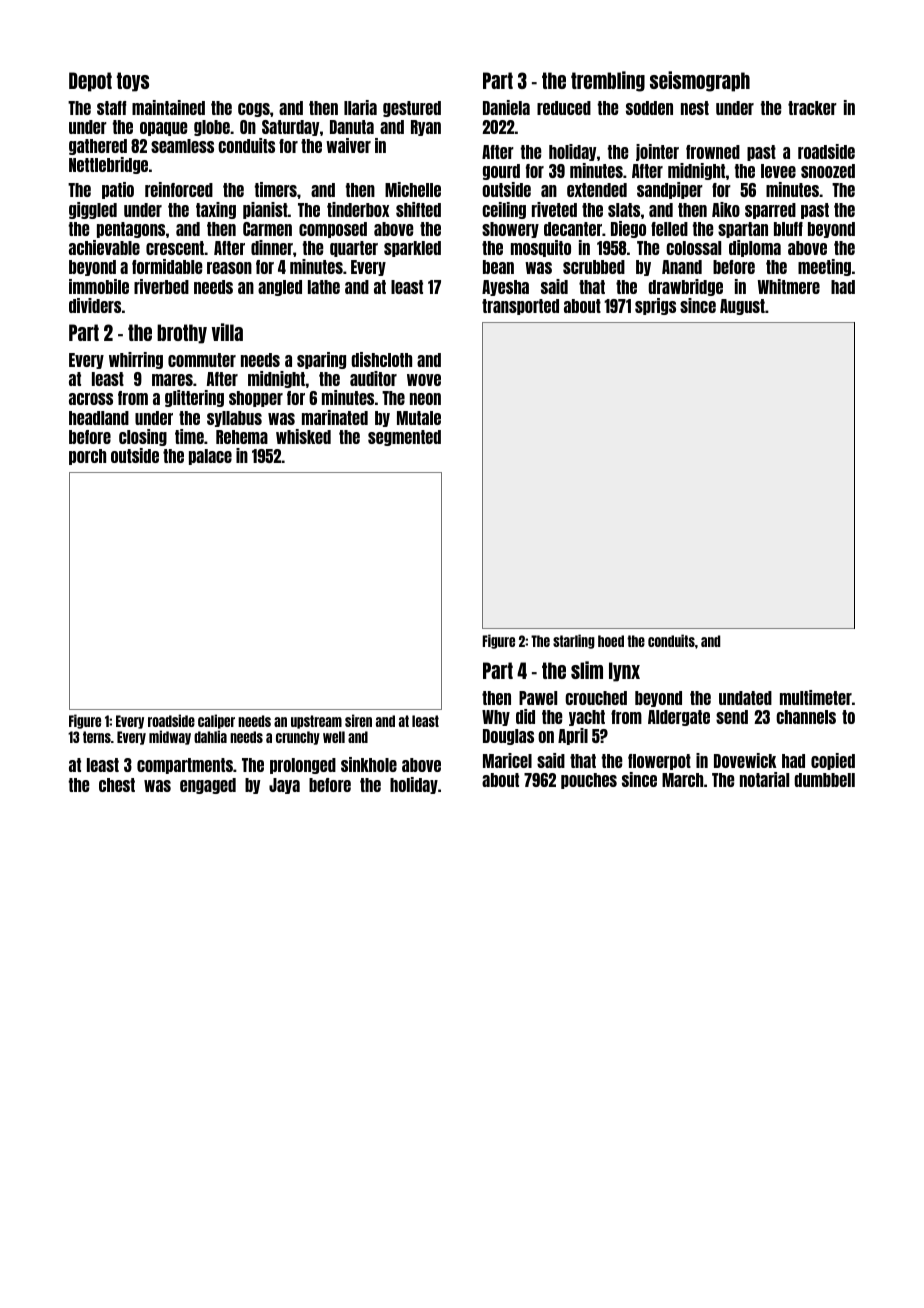 This screenshot has height=1308, width=924. What do you see at coordinates (284, 786) in the screenshot?
I see `Jaya` at bounding box center [284, 786].
